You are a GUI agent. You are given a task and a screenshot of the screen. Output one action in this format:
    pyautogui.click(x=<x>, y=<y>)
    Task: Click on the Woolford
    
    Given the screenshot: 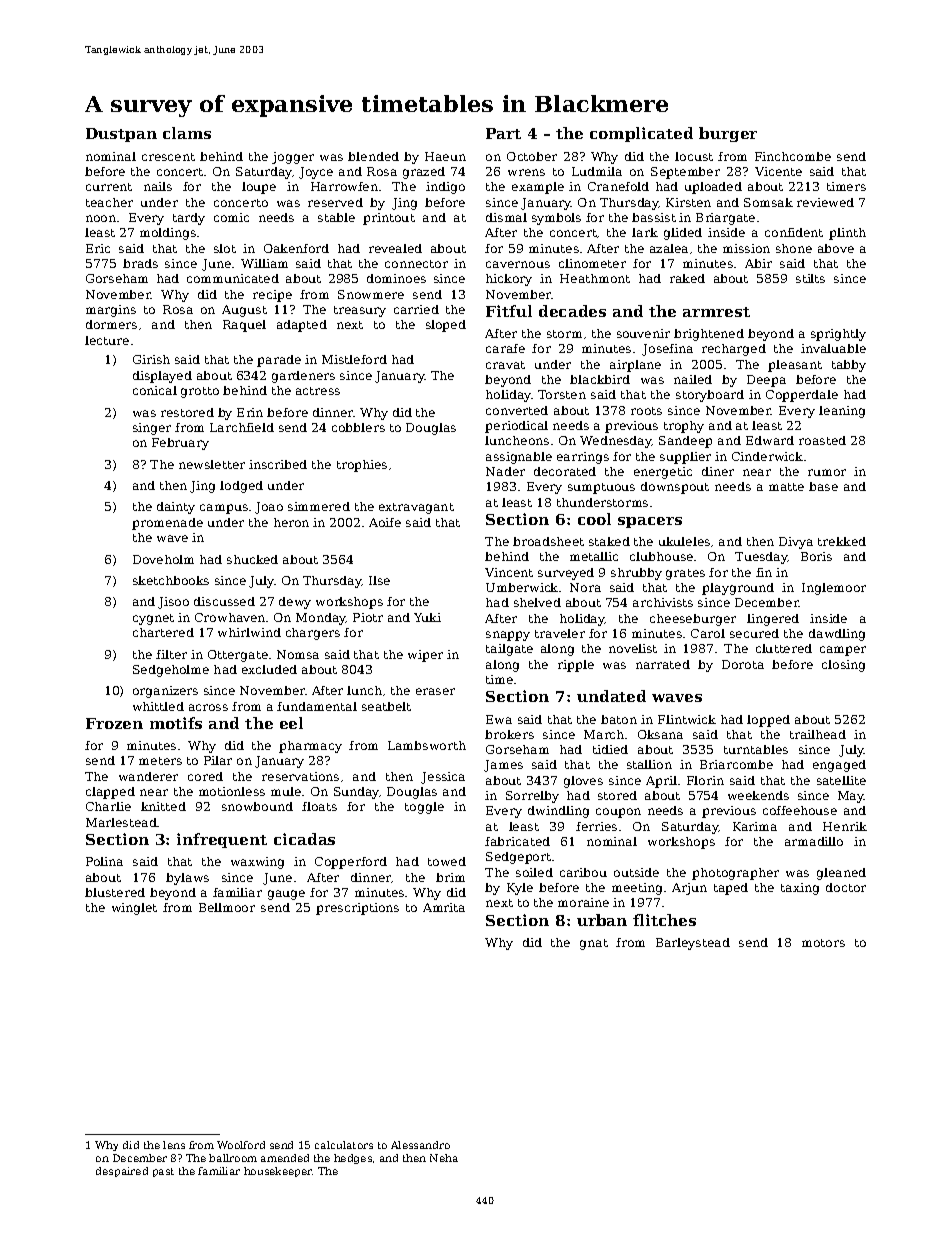 What is the action you would take?
    pyautogui.click(x=241, y=1145)
